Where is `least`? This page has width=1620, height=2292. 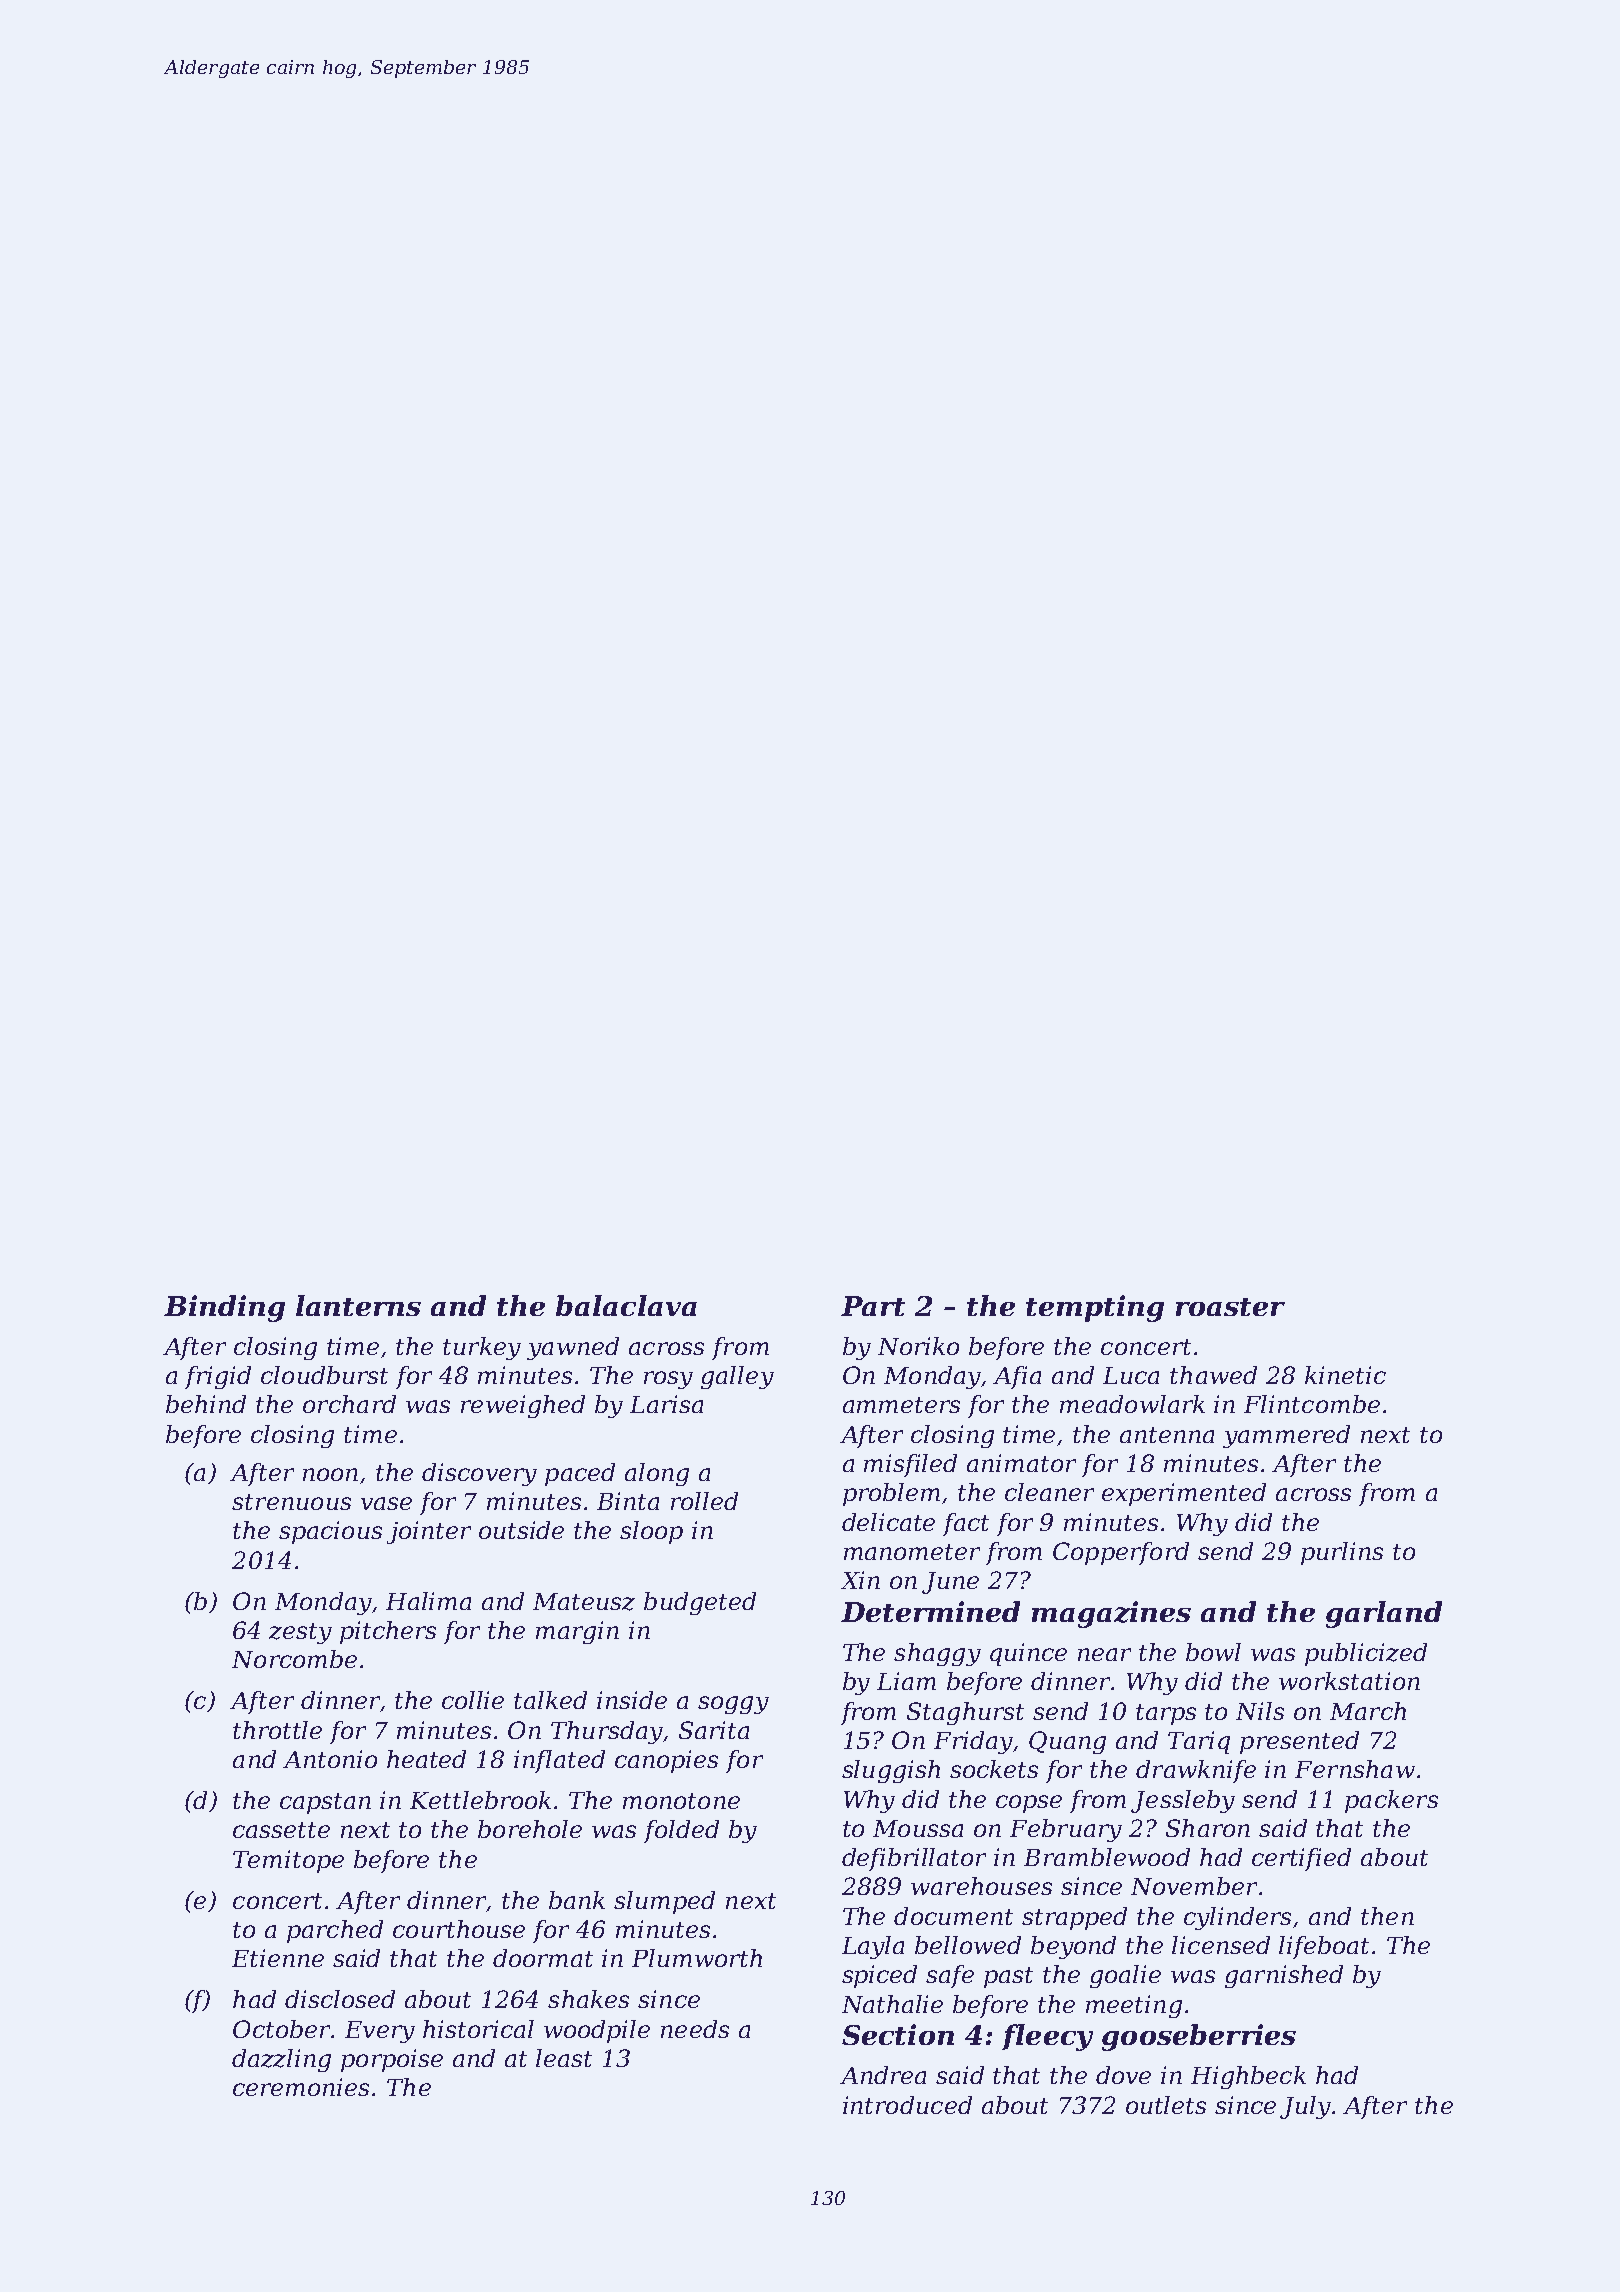
least is located at coordinates (564, 2058).
